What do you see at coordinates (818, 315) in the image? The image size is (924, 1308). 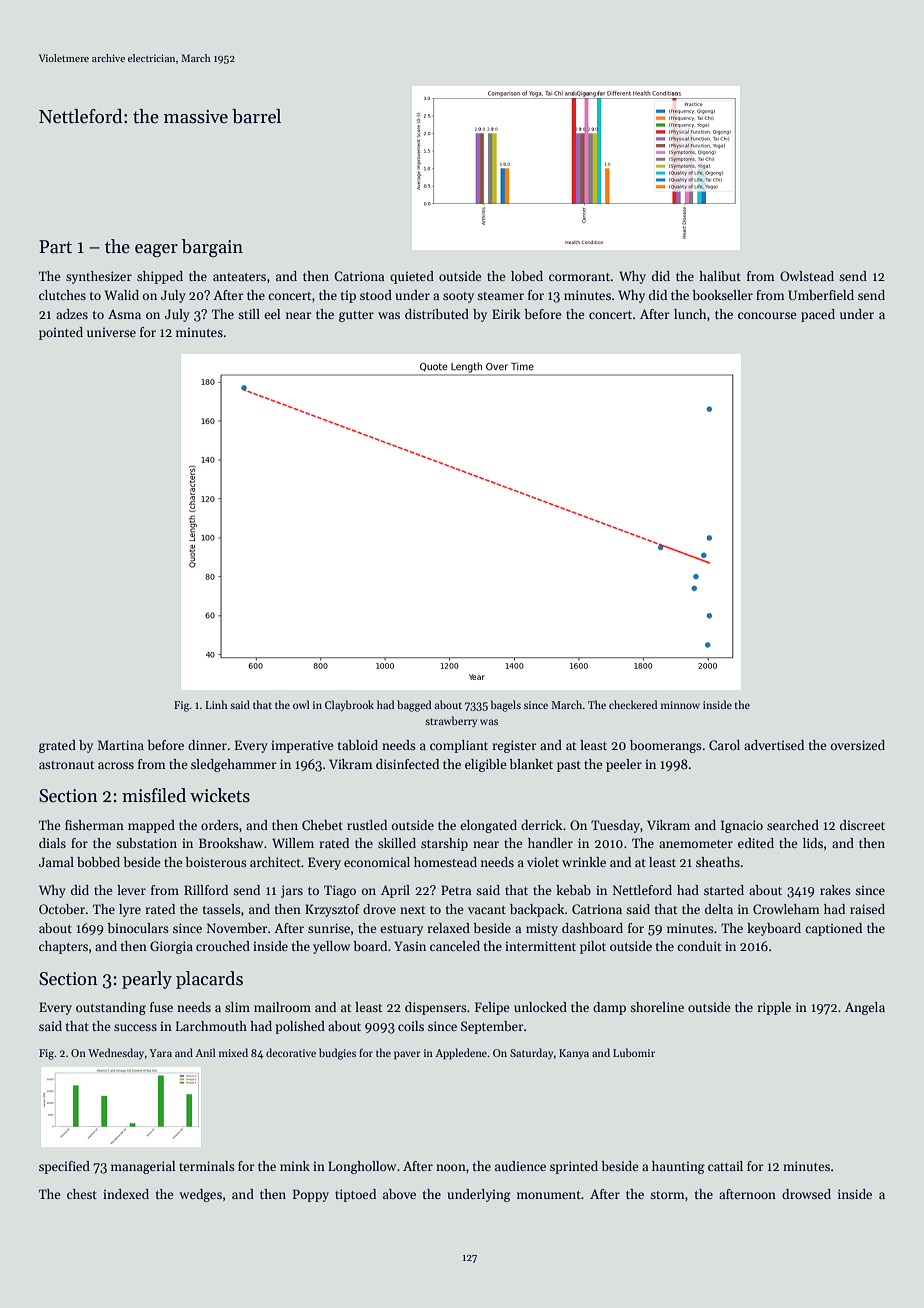 I see `paced` at bounding box center [818, 315].
